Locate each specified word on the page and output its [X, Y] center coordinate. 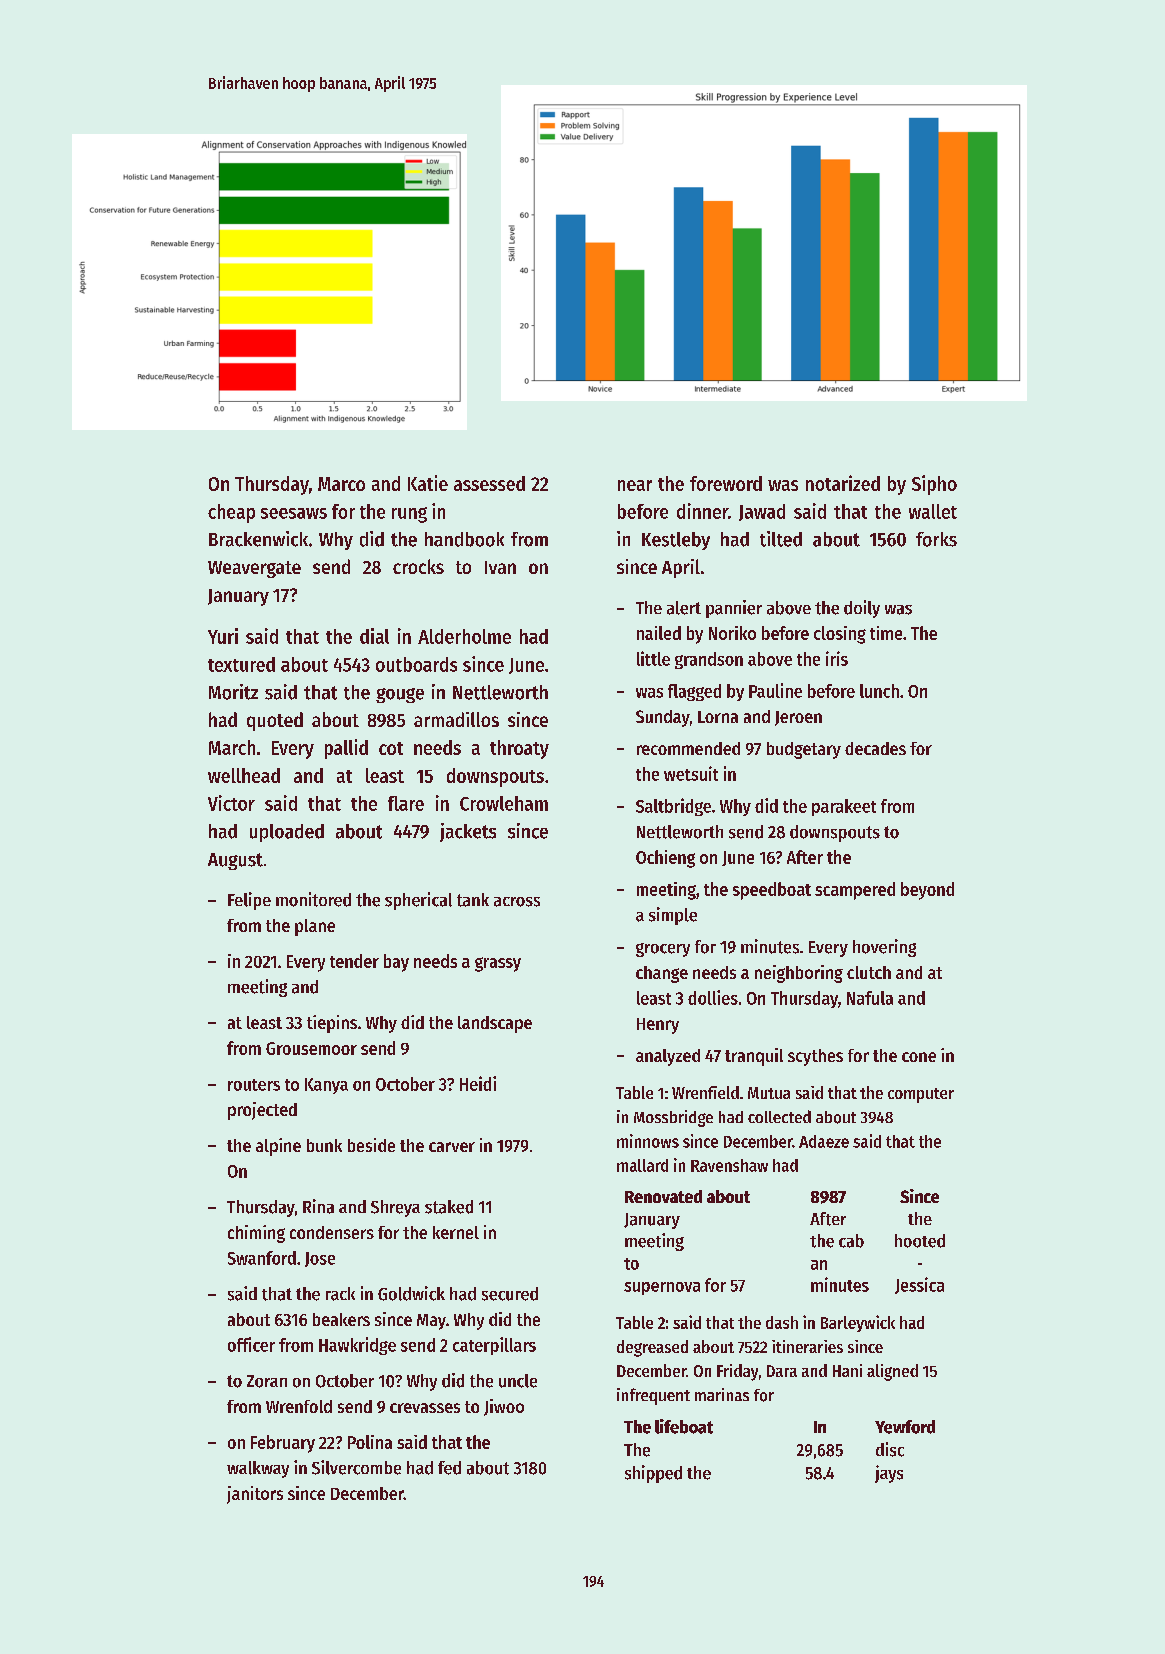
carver [452, 1147]
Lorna [718, 717]
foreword [726, 483]
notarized [843, 483]
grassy [498, 964]
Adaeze [824, 1141]
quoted [275, 721]
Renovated [663, 1196]
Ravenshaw [729, 1165]
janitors [255, 1495]
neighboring [799, 974]
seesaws [294, 513]
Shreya [395, 1208]
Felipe [249, 901]
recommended [688, 748]
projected [262, 1111]
